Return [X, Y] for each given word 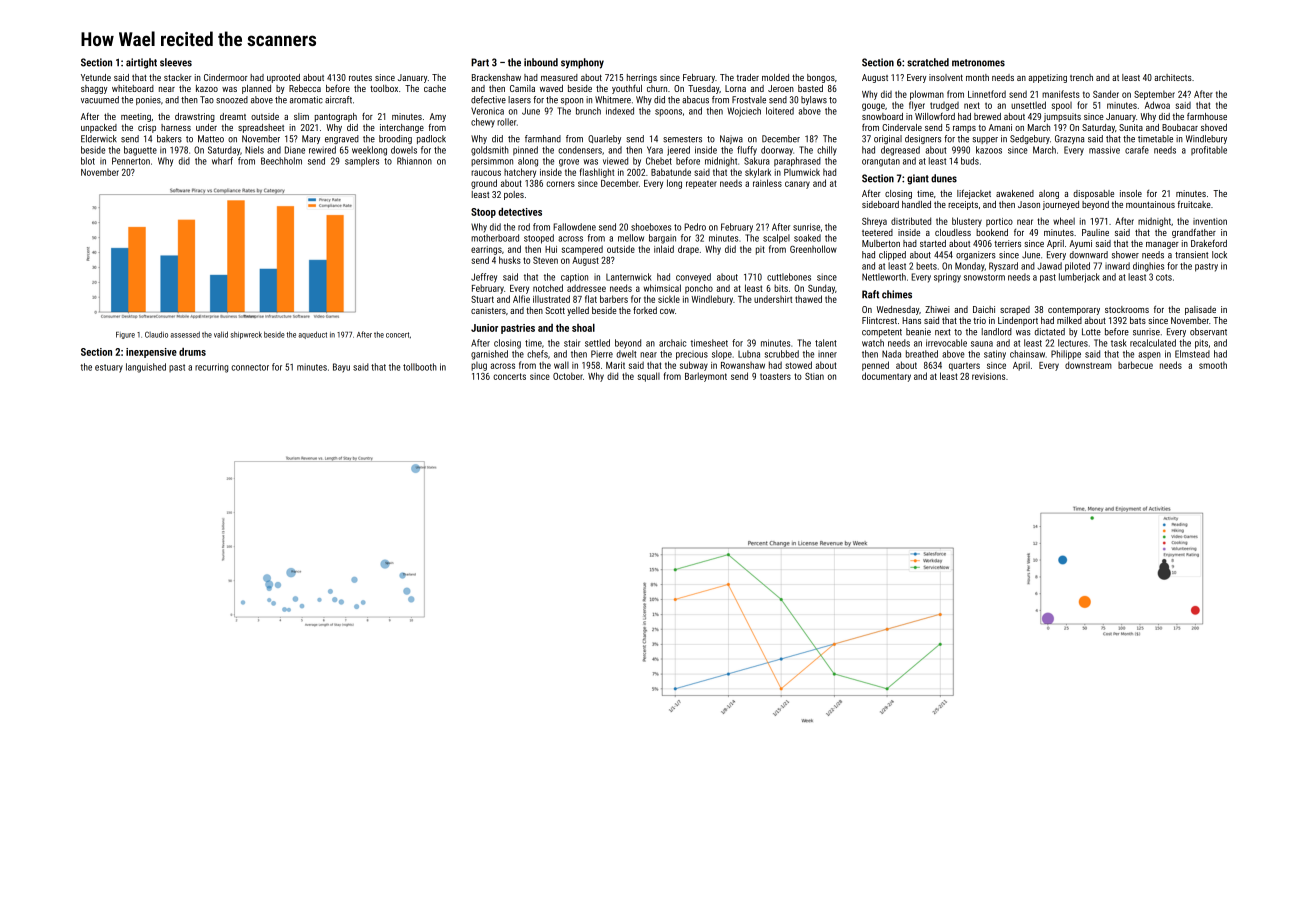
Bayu [341, 368]
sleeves [176, 62]
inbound [541, 62]
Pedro [695, 227]
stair [572, 343]
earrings [486, 250]
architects [1173, 77]
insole [1131, 193]
